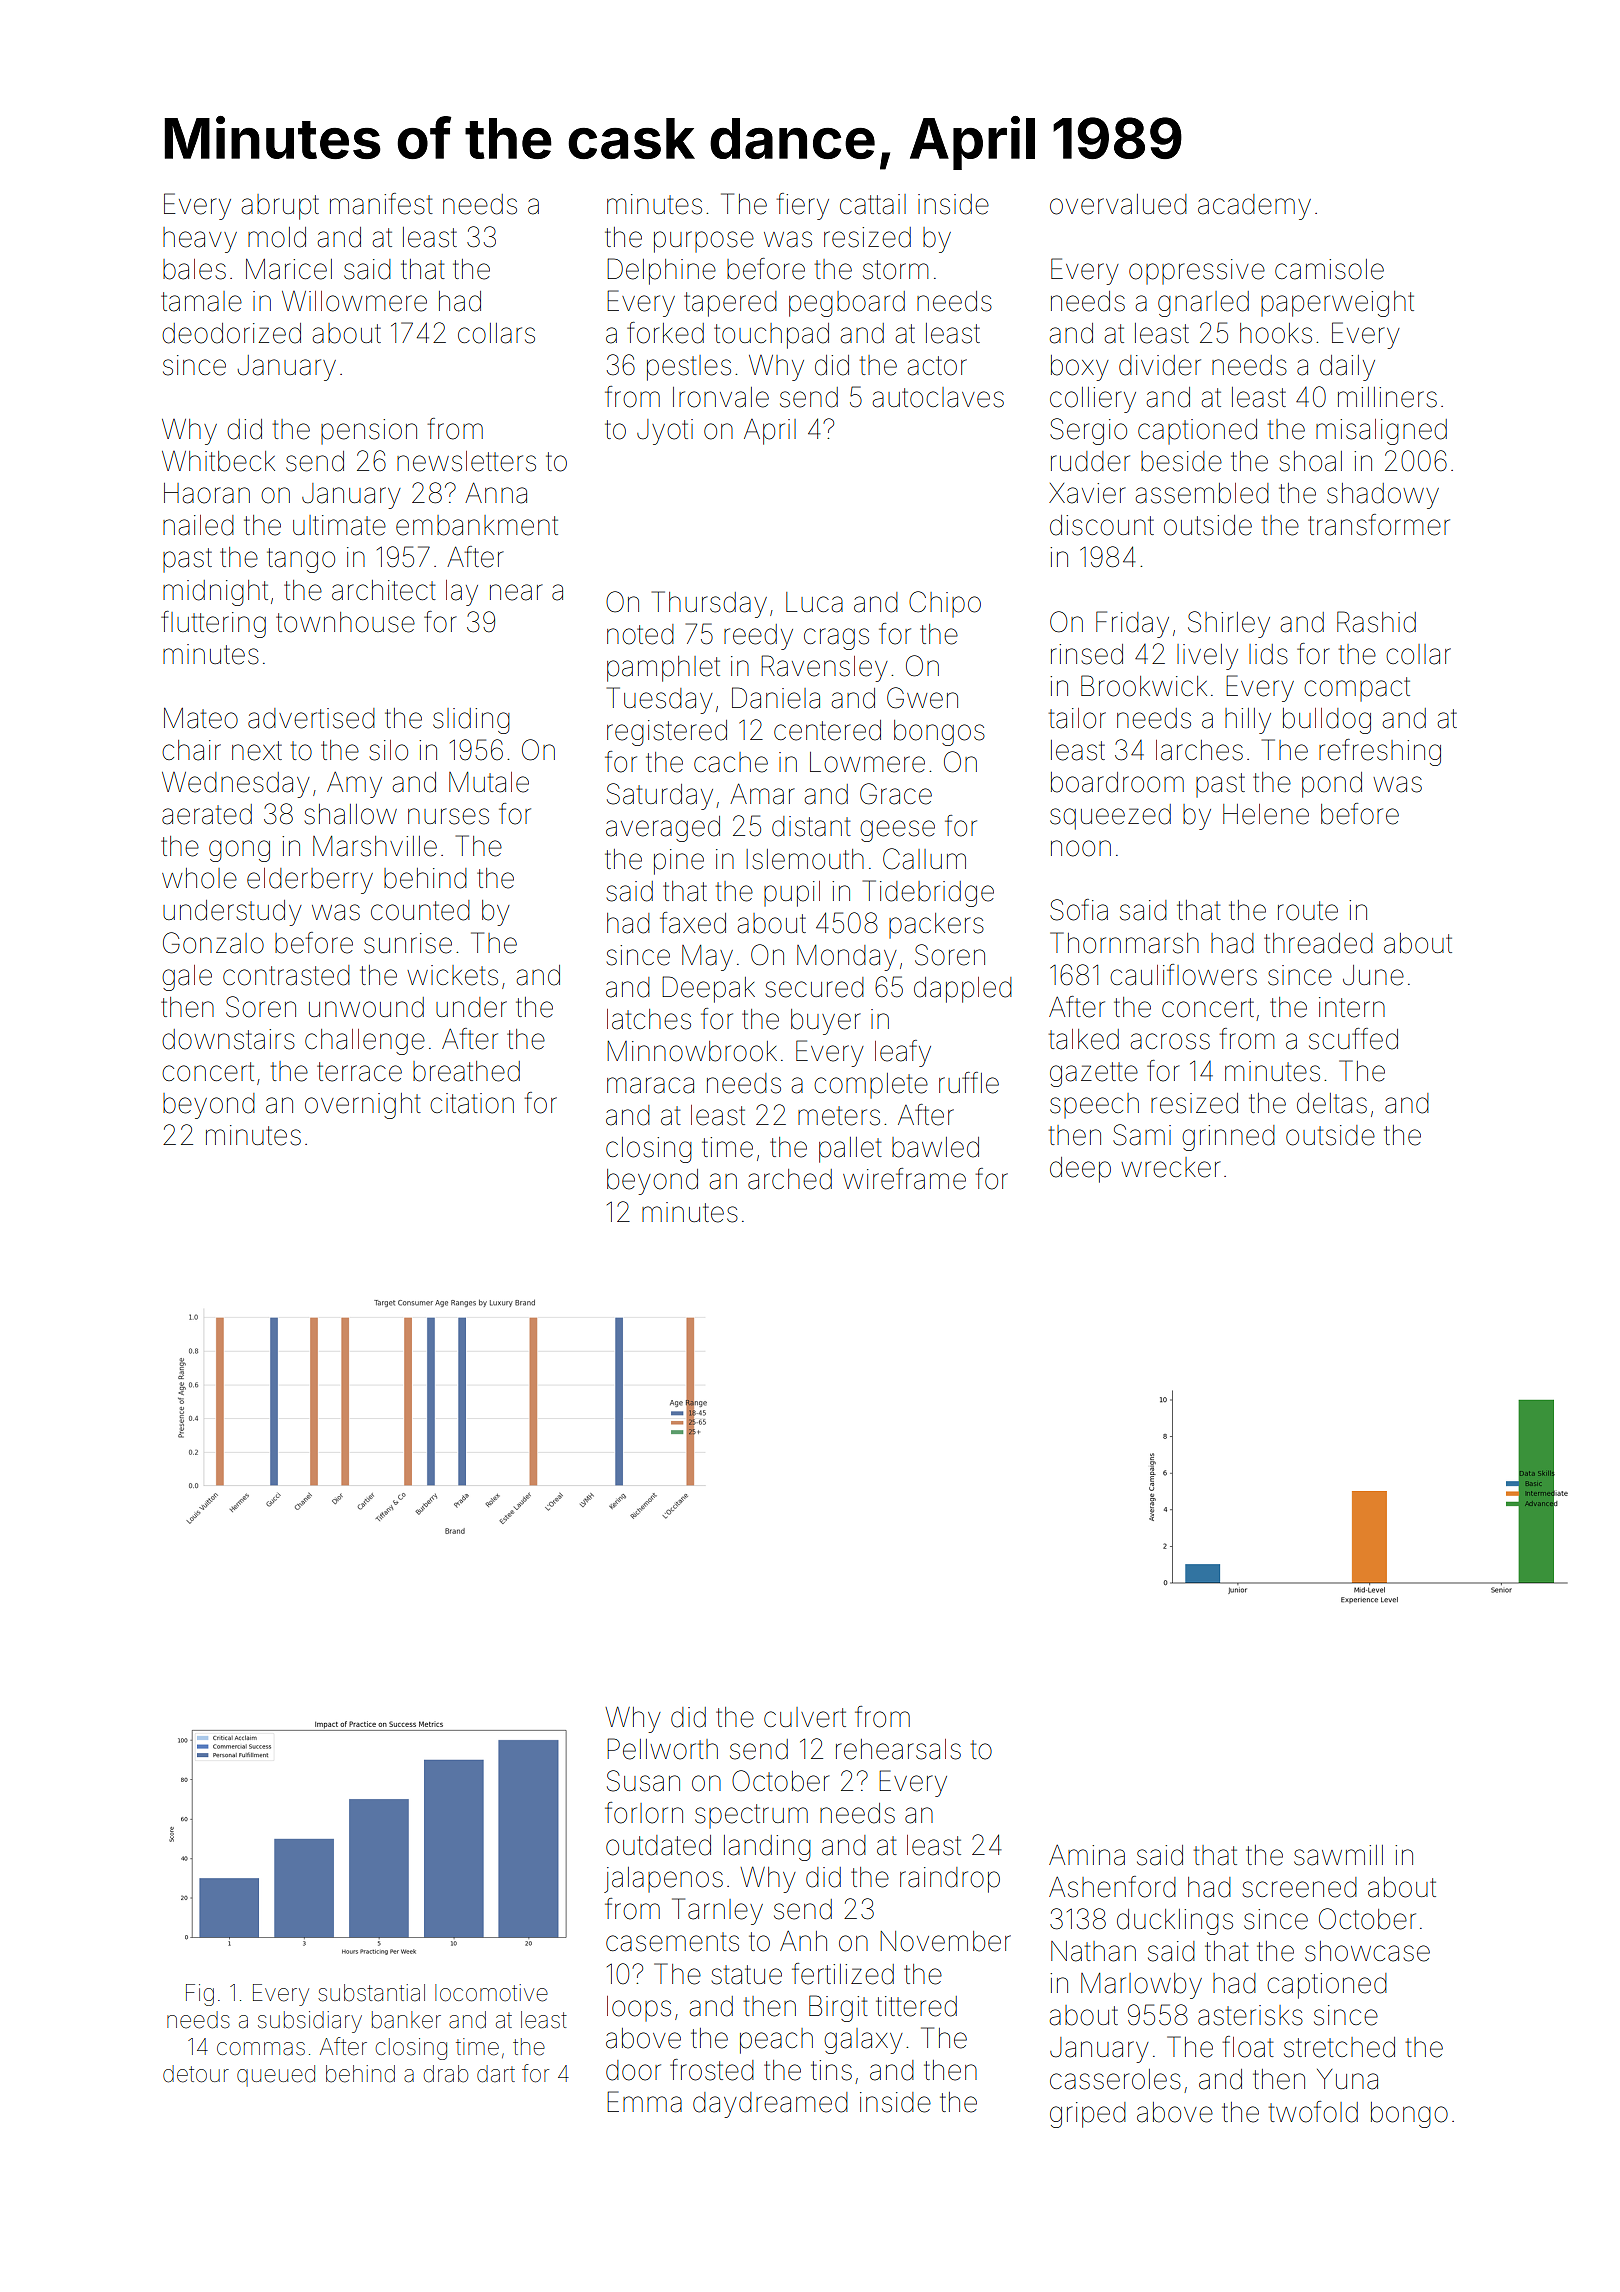 This page has height=2292, width=1620. I want to click on hooks, so click(1276, 333).
